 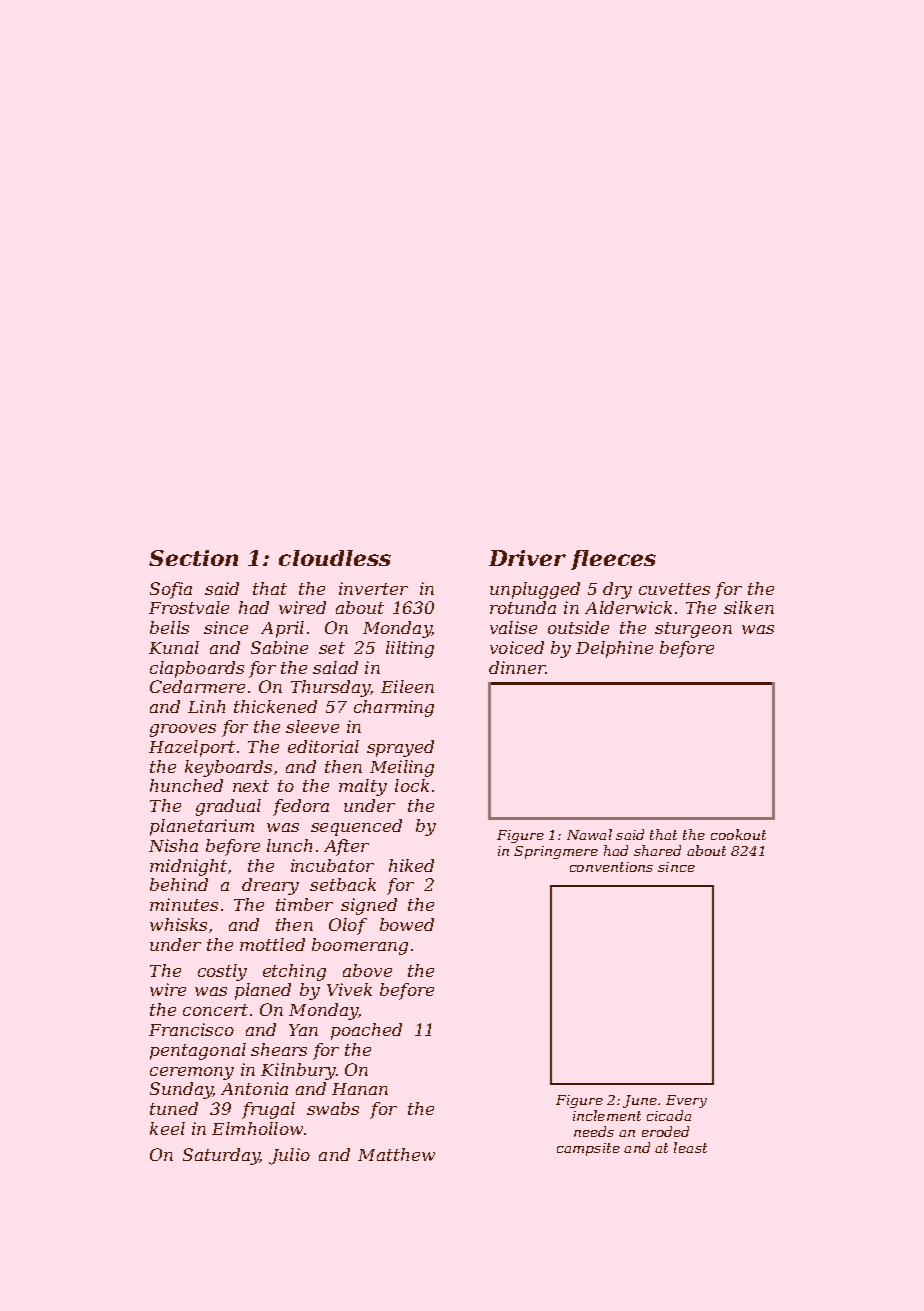 What do you see at coordinates (411, 865) in the screenshot?
I see `hiked` at bounding box center [411, 865].
